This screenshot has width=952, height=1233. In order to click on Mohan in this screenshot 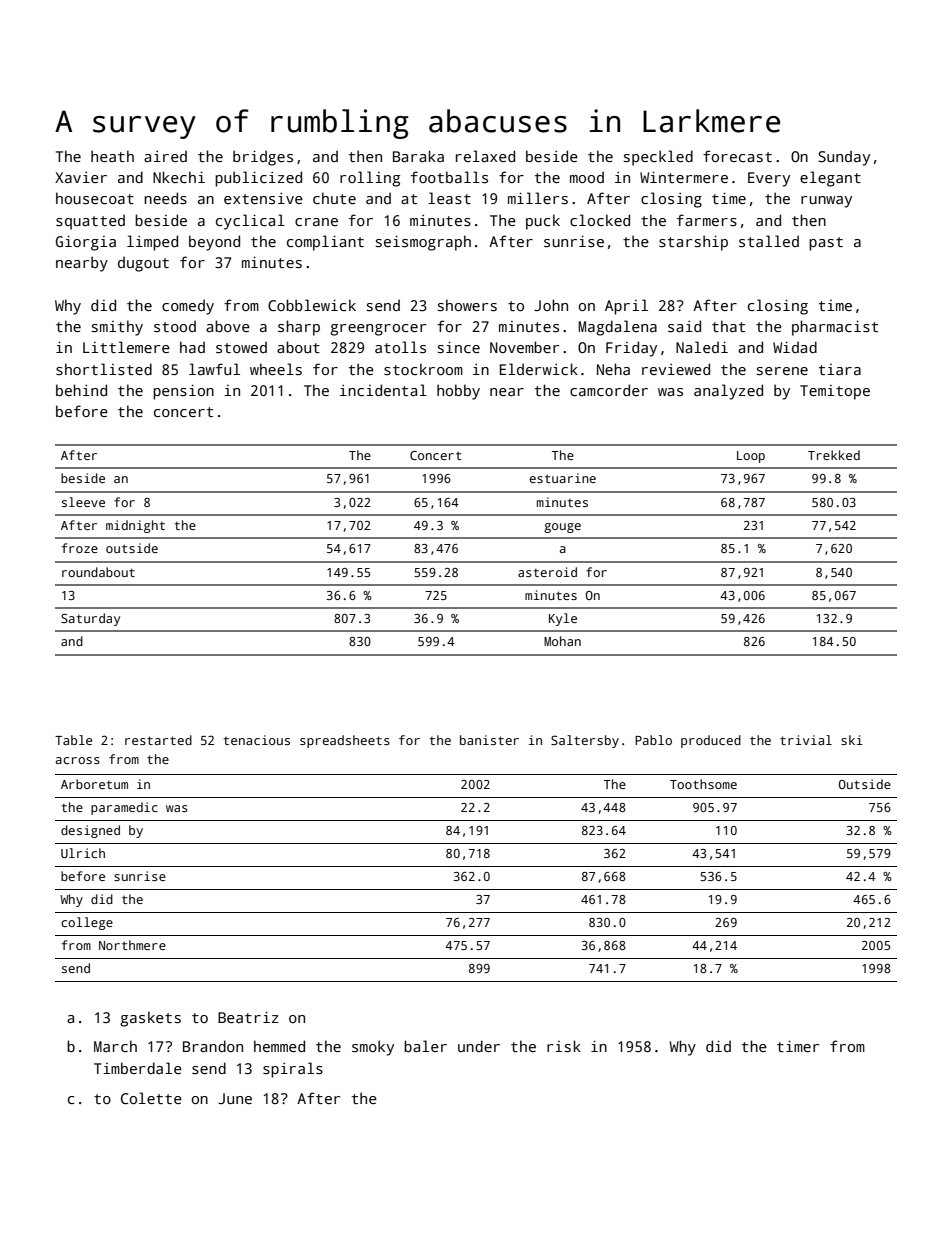, I will do `click(562, 641)`.
